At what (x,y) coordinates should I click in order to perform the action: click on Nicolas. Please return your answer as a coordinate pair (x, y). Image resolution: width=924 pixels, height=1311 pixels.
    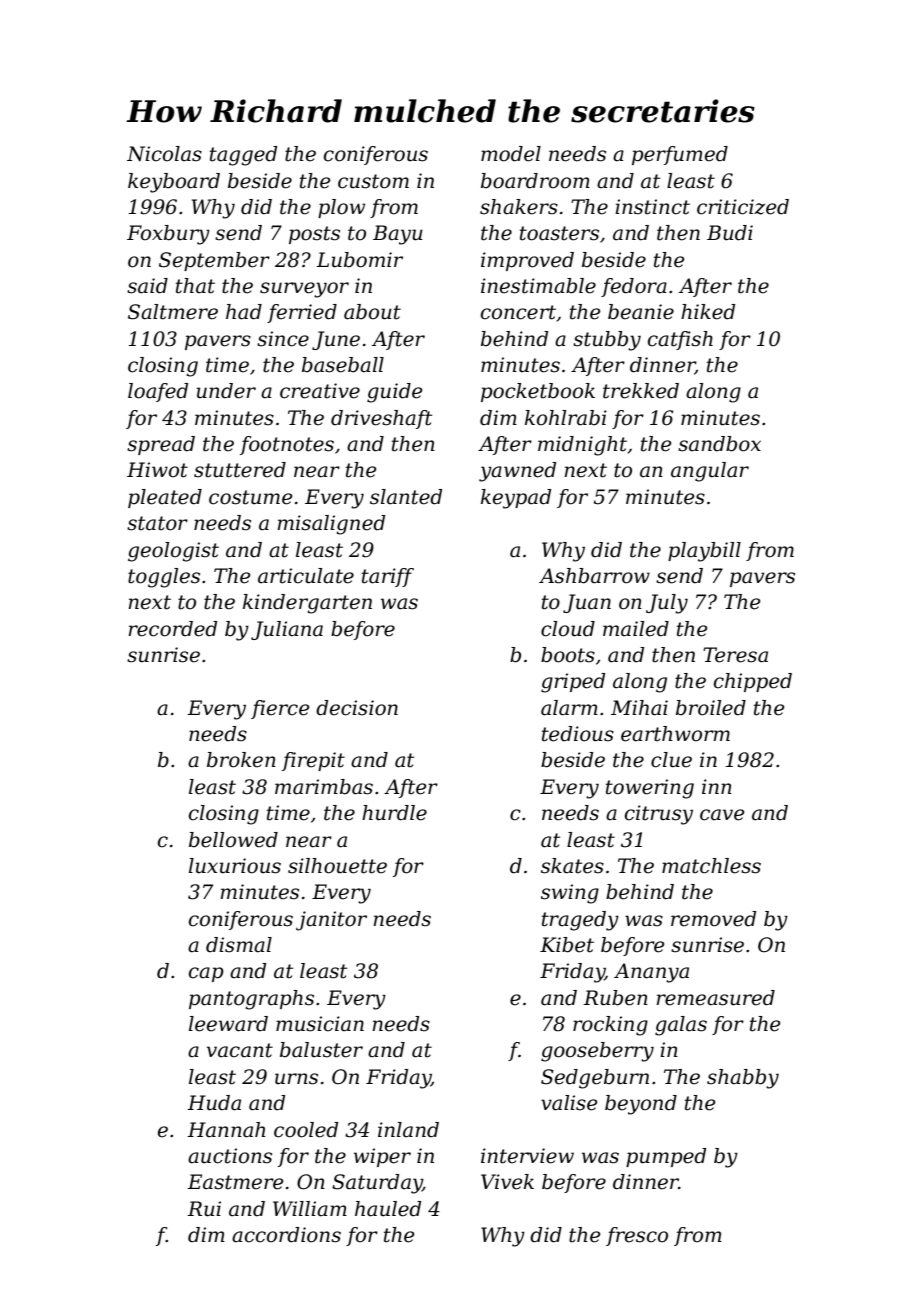
    Looking at the image, I should click on (164, 154).
